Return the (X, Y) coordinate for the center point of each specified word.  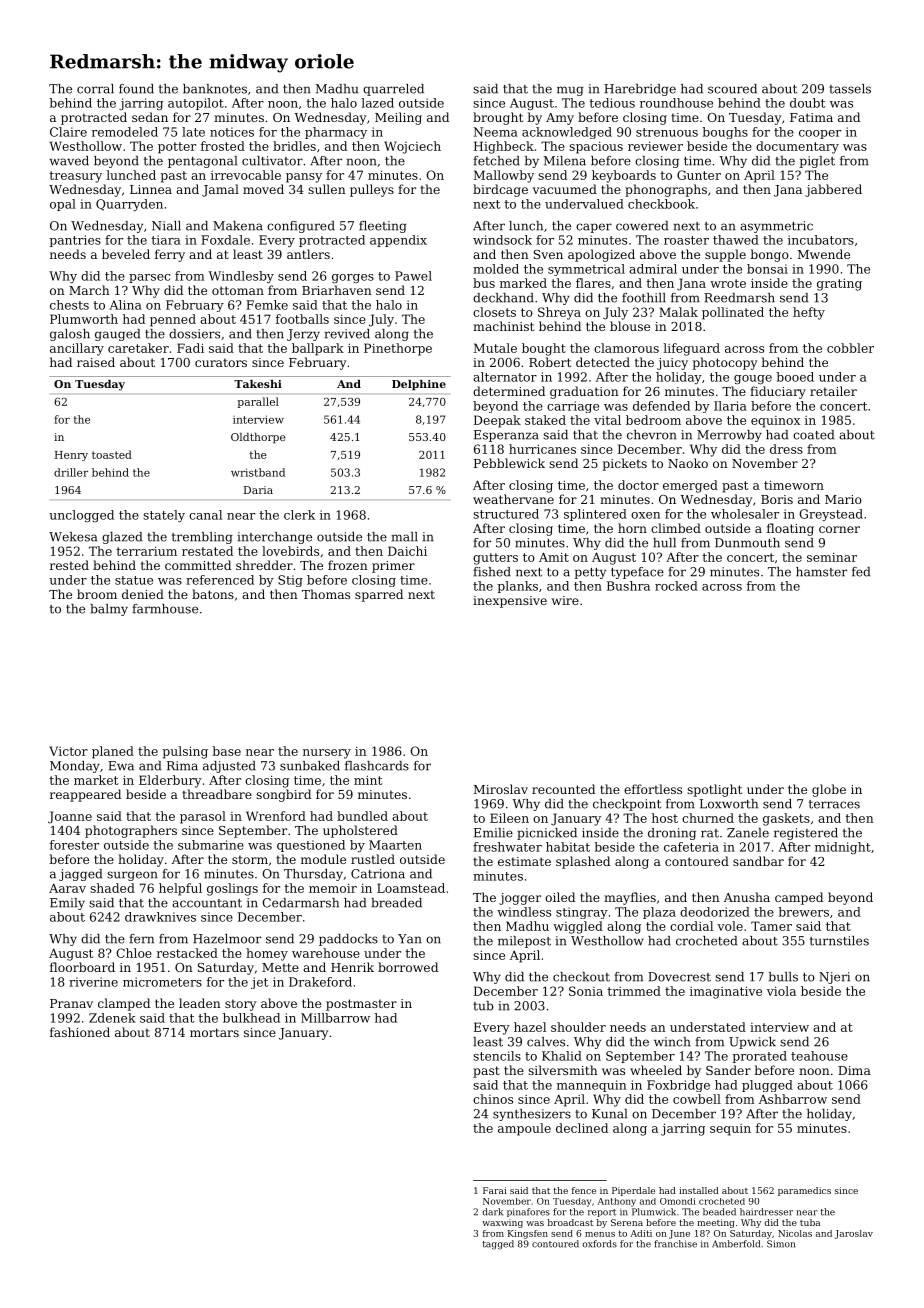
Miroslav (501, 789)
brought (498, 118)
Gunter (699, 175)
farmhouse (165, 609)
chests (69, 305)
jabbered (833, 190)
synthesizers (532, 1115)
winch (672, 1042)
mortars (214, 1032)
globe (829, 790)
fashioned (80, 1032)
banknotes (215, 89)
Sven (548, 254)
